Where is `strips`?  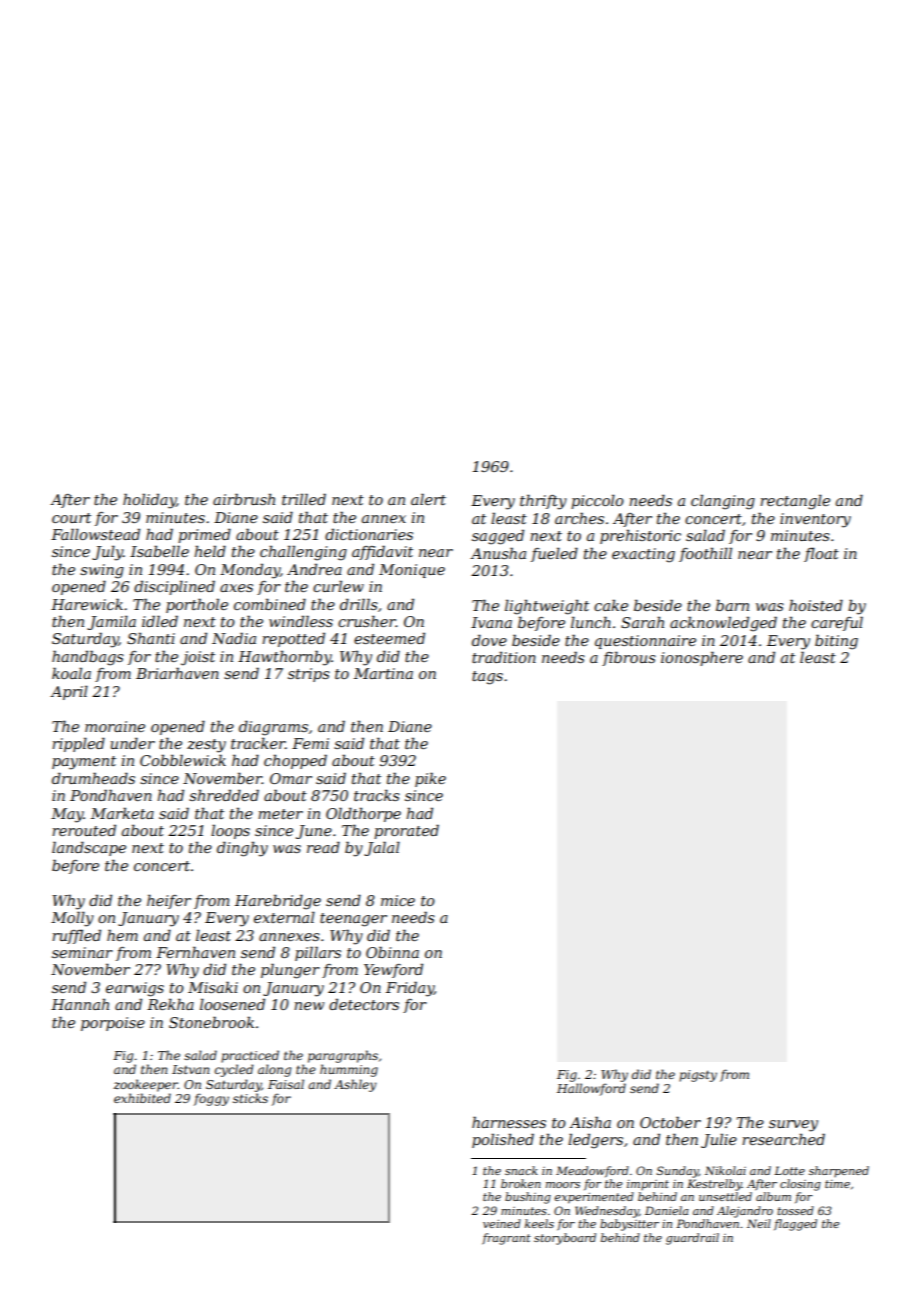
strips is located at coordinates (309, 675).
